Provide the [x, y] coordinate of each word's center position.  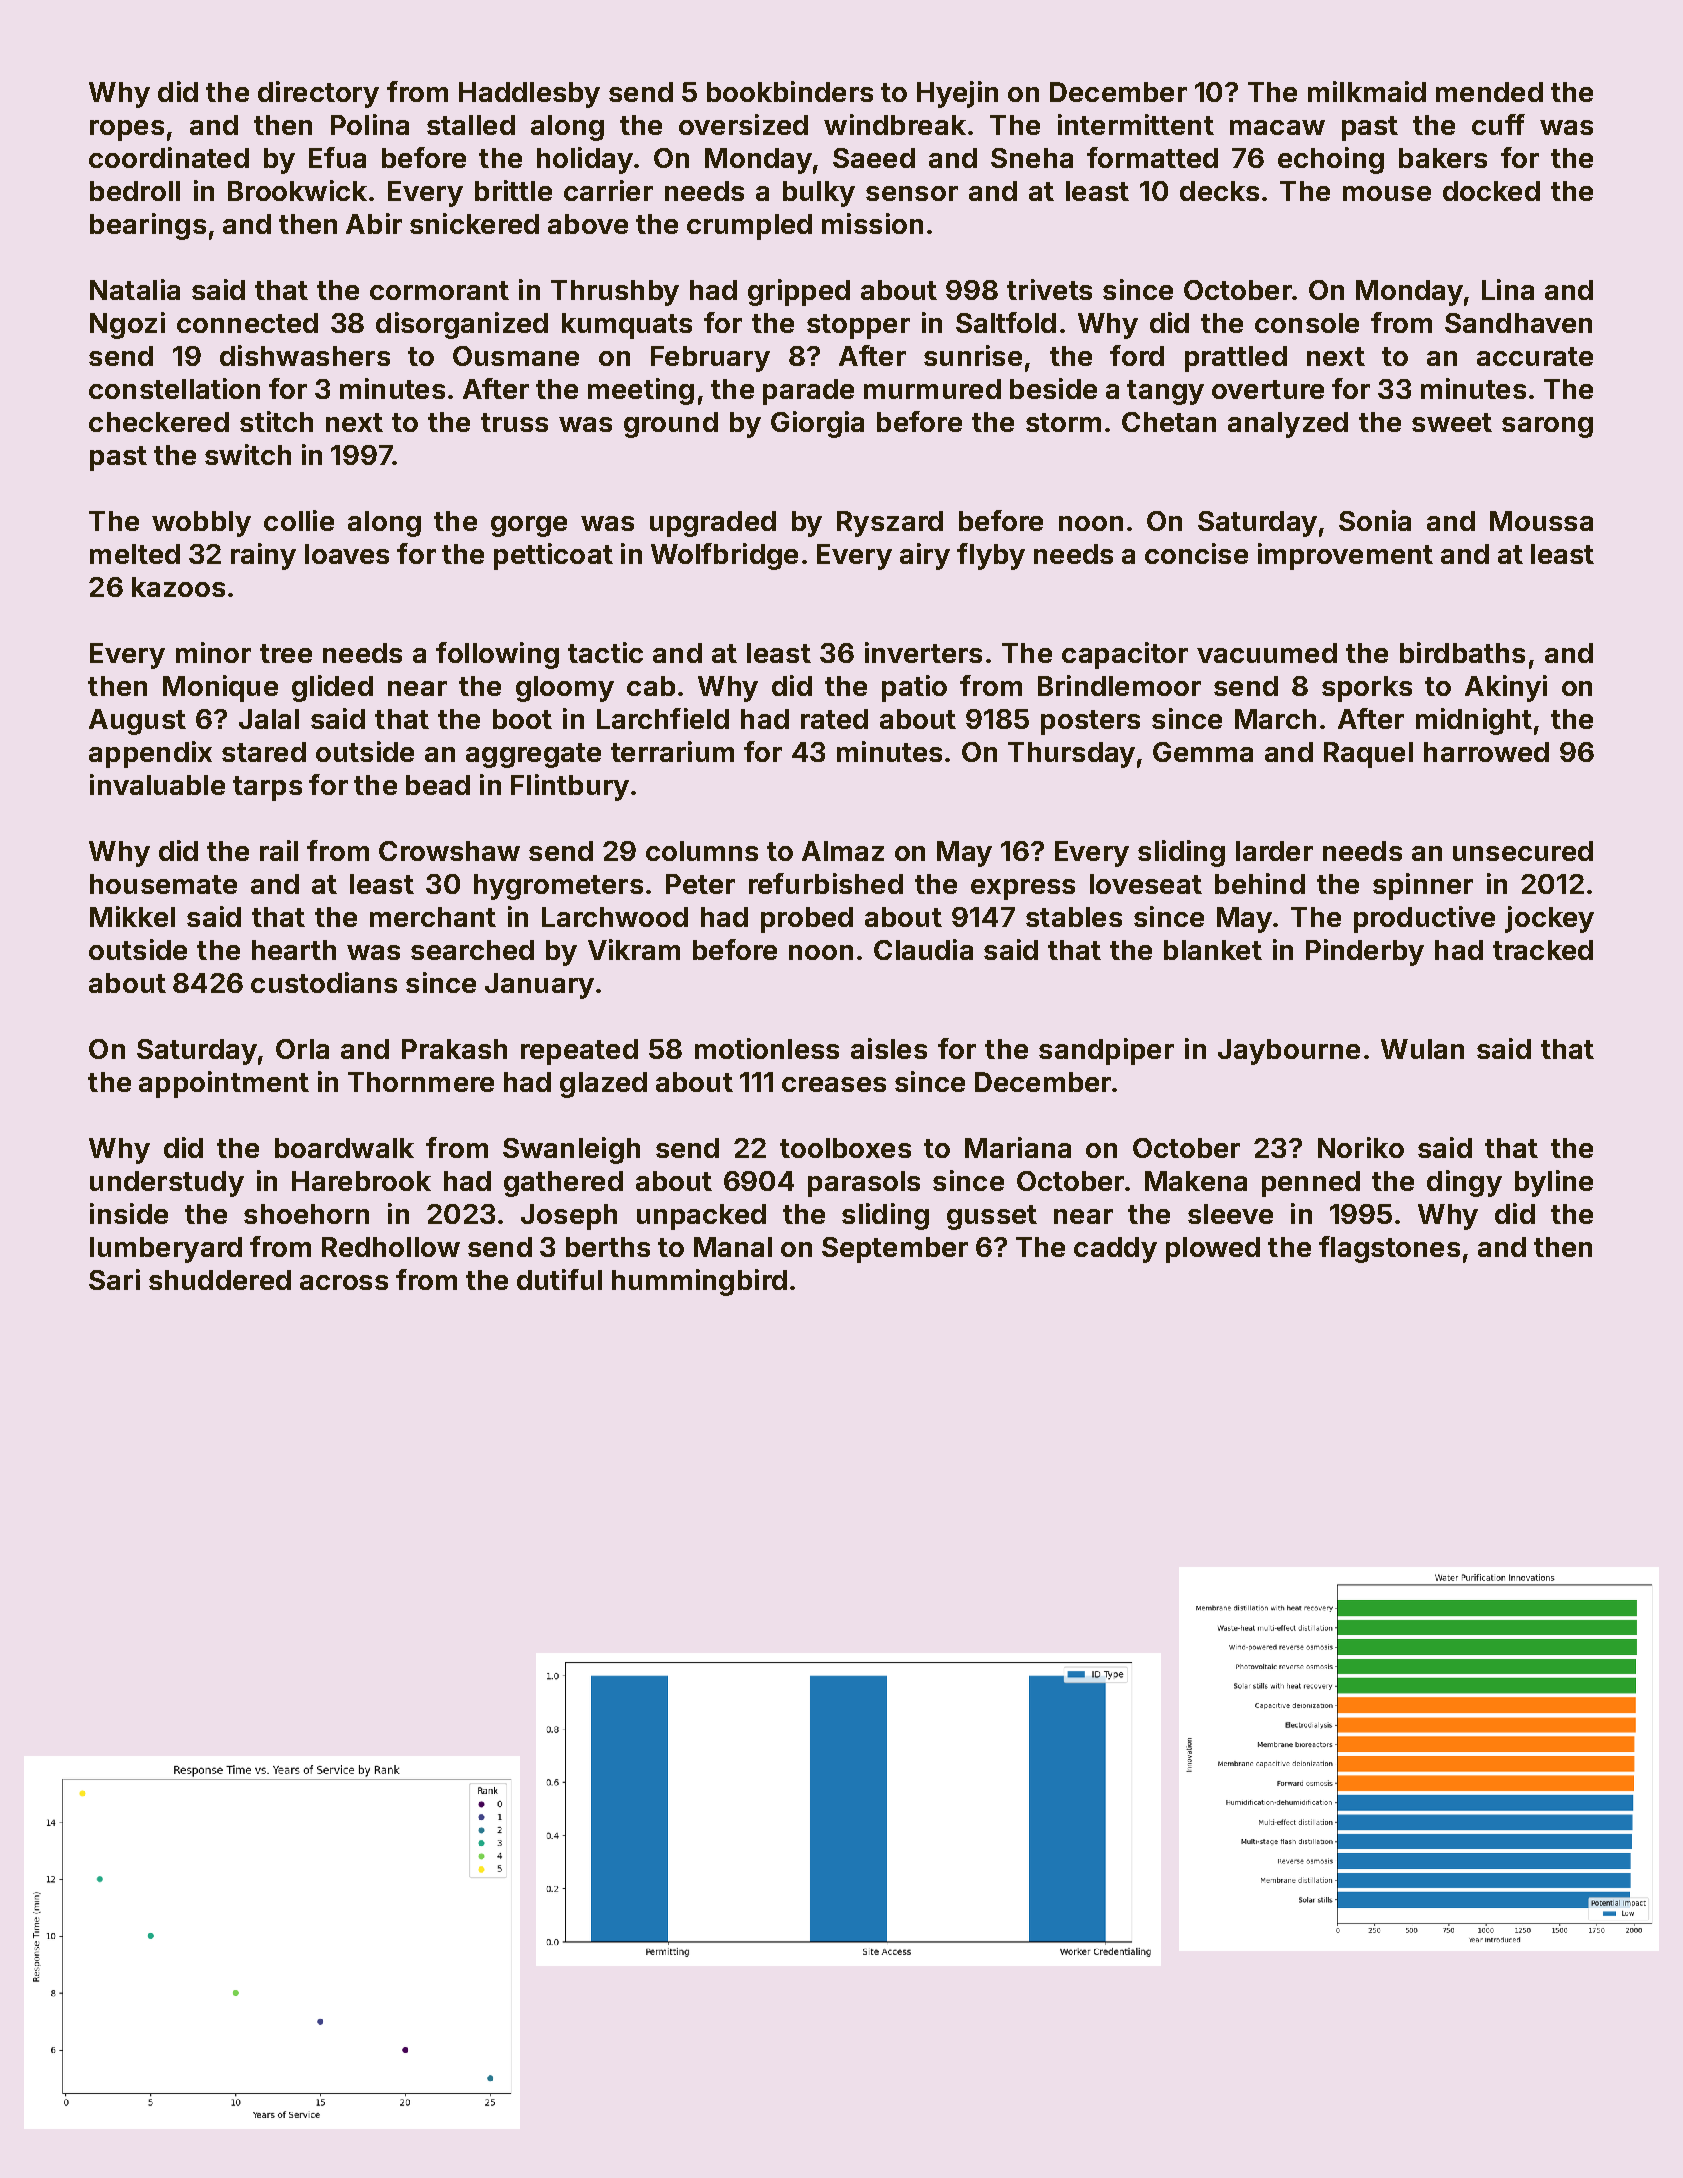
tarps [267, 788]
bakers [1443, 158]
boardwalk [344, 1148]
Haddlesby [529, 95]
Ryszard [890, 524]
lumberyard [166, 1250]
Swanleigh [571, 1150]
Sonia [1375, 520]
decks [1219, 191]
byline [1554, 1183]
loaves [347, 554]
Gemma [1203, 752]
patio [914, 688]
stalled [471, 125]
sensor [912, 193]
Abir [374, 223]
